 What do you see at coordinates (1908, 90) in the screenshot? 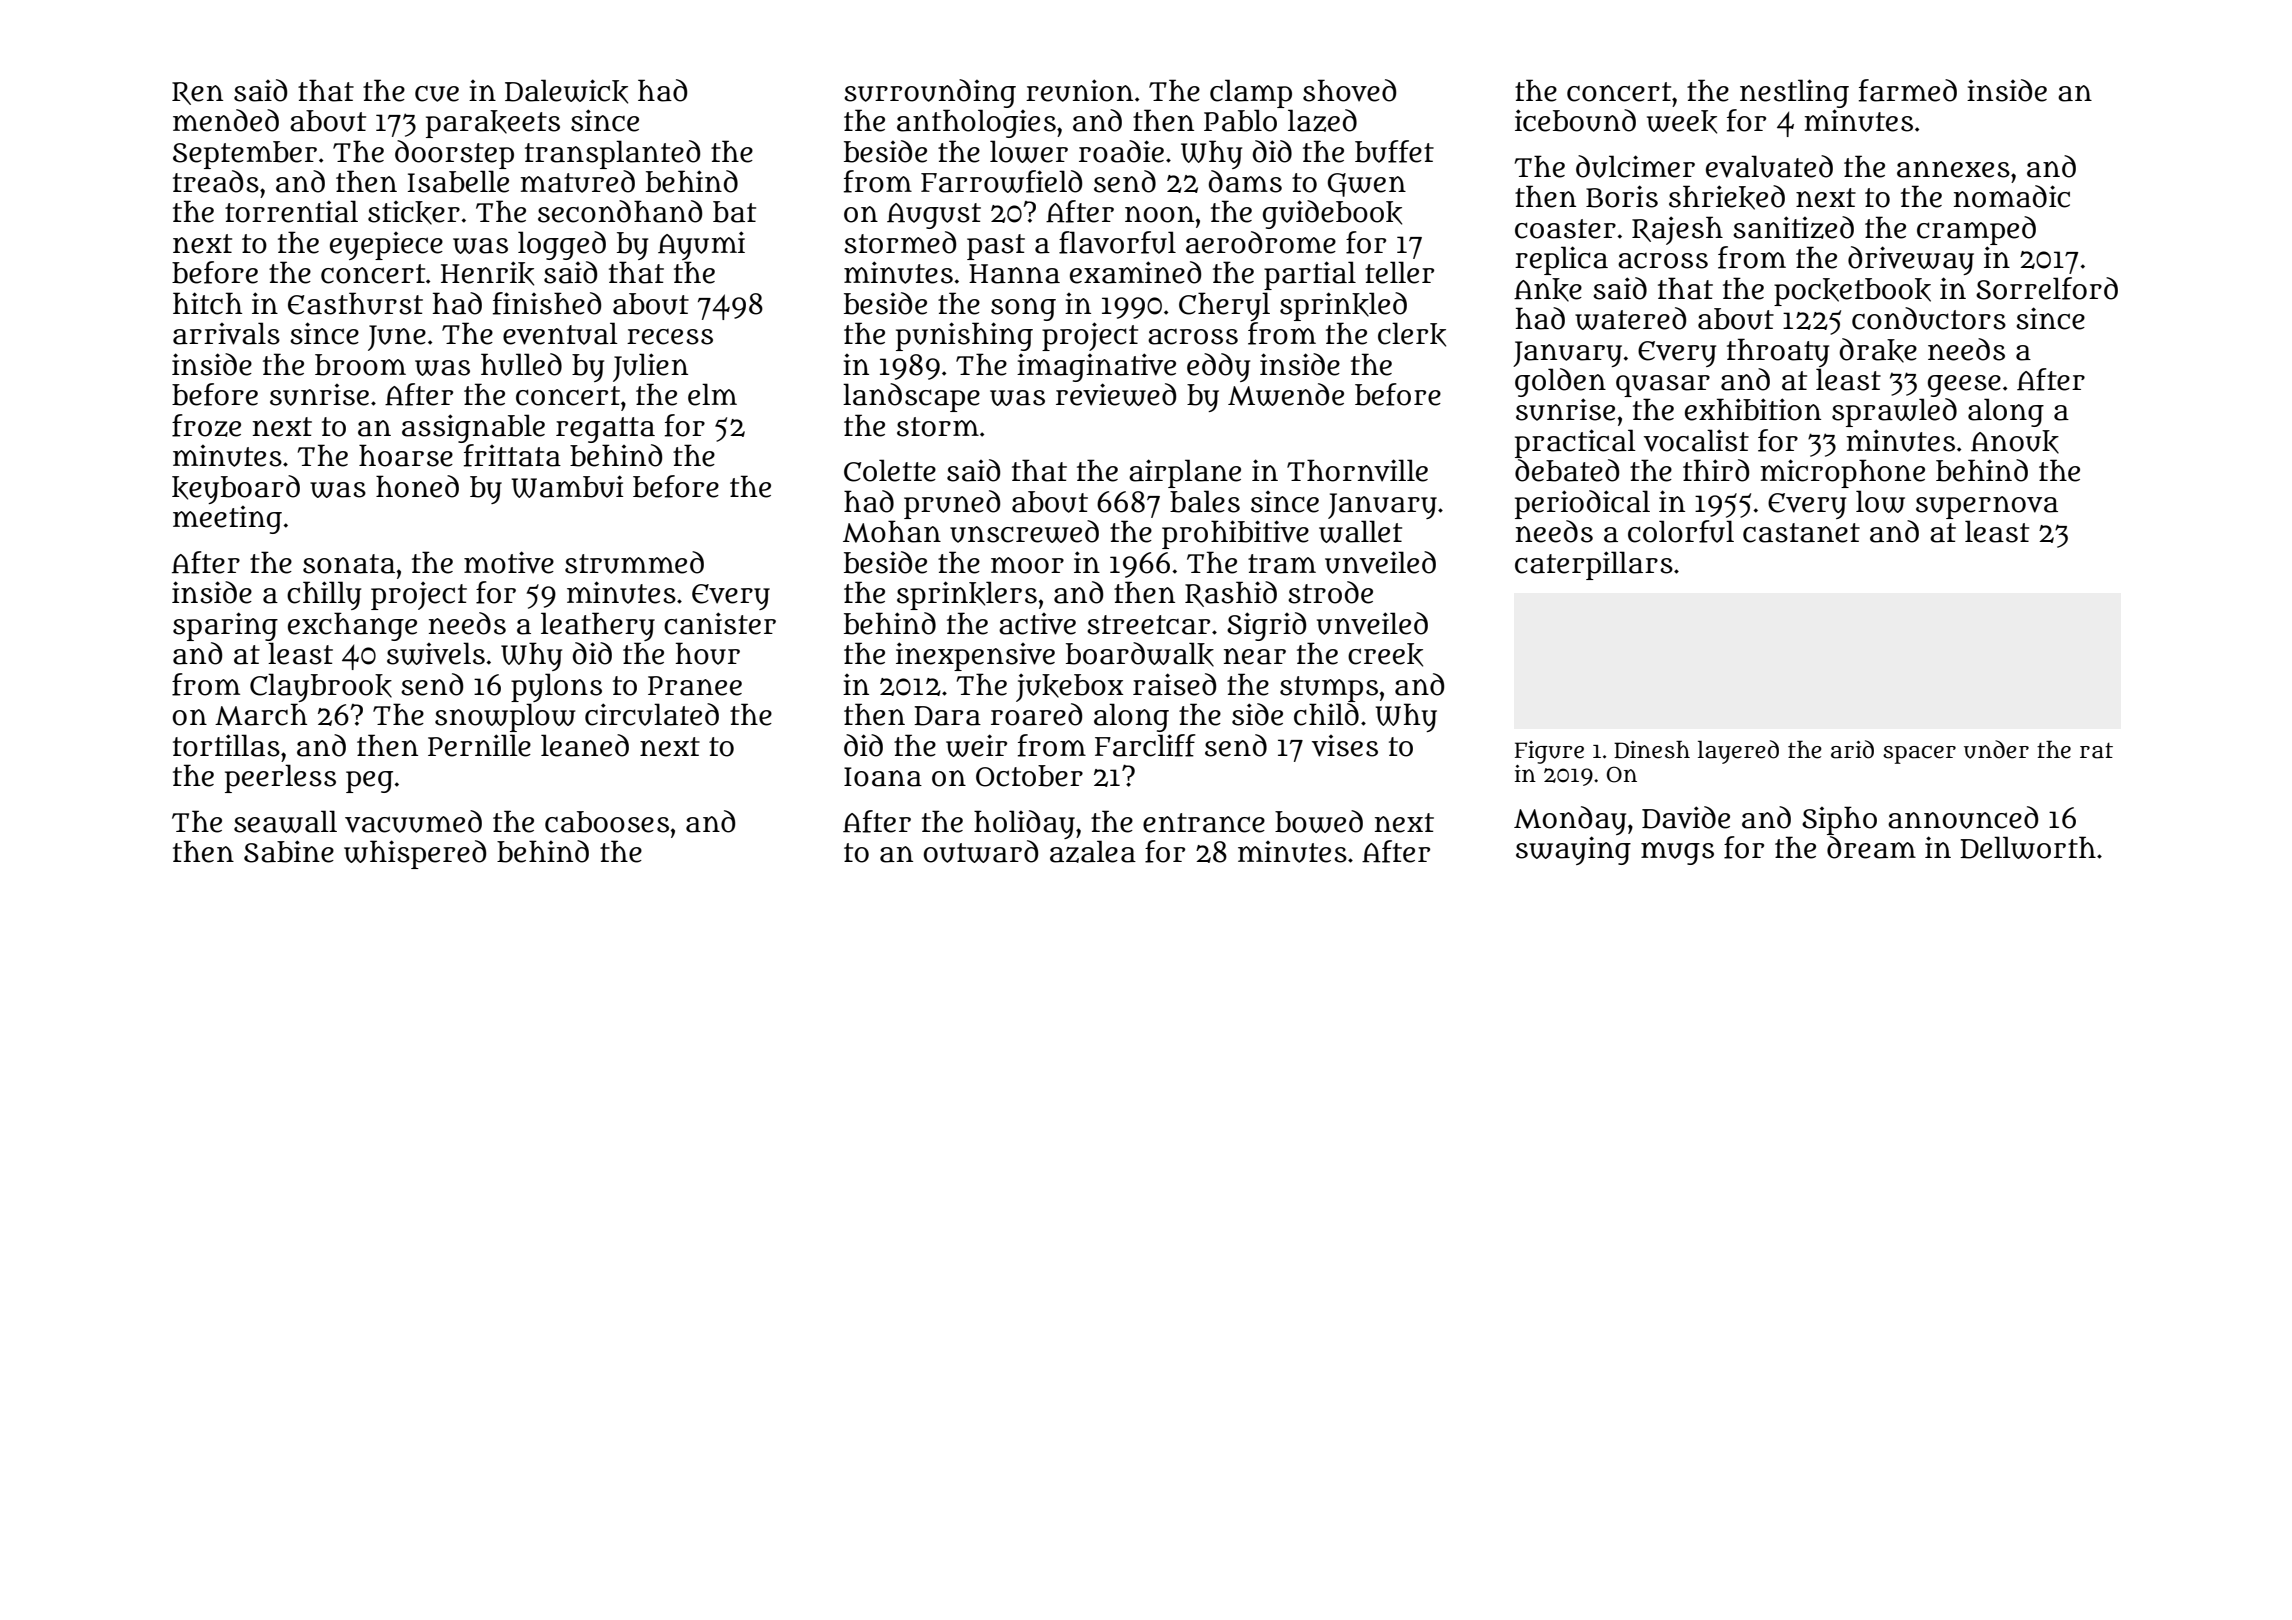
I see `farmed` at bounding box center [1908, 90].
